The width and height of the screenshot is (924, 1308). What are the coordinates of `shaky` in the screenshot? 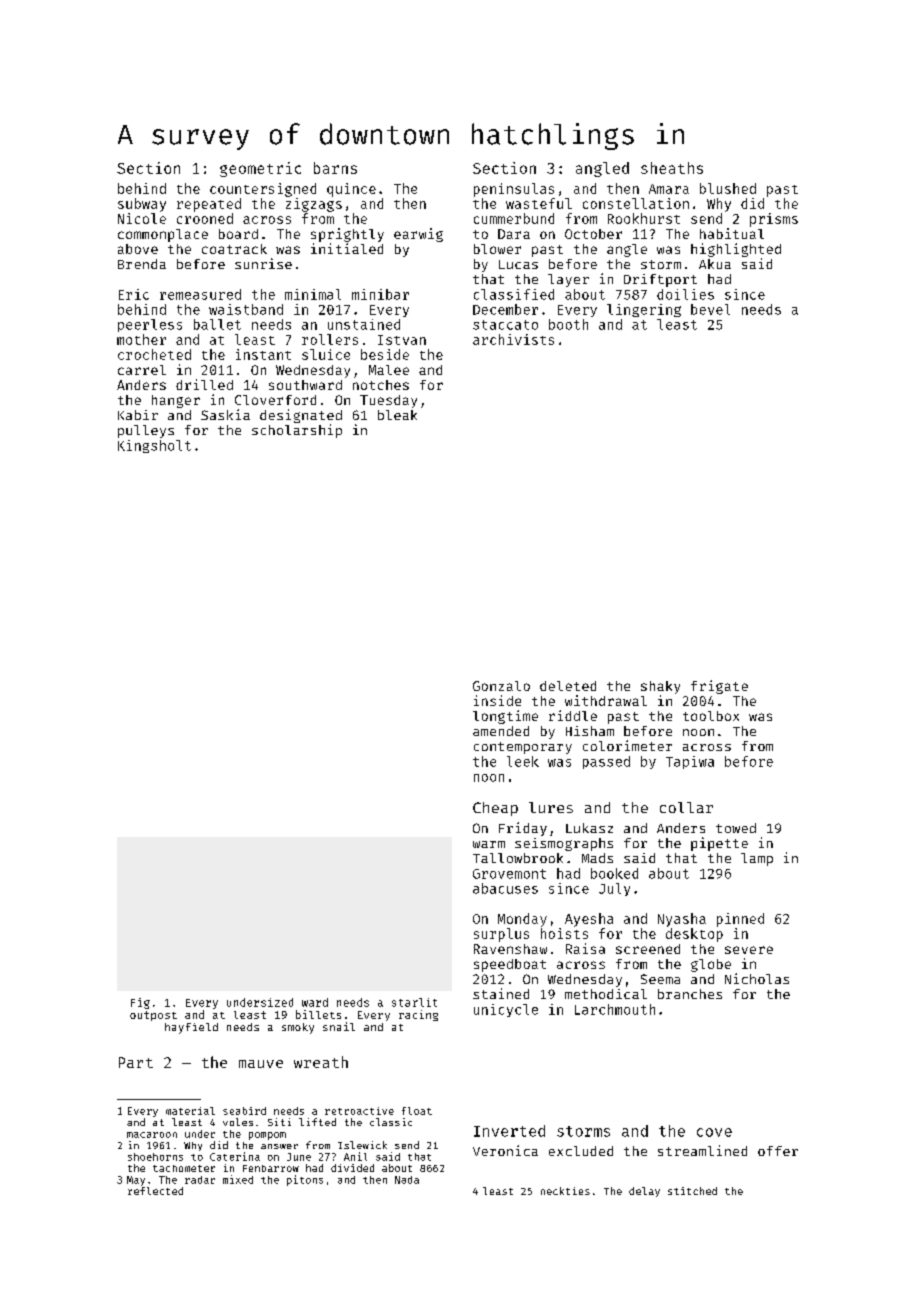 It's located at (660, 687).
